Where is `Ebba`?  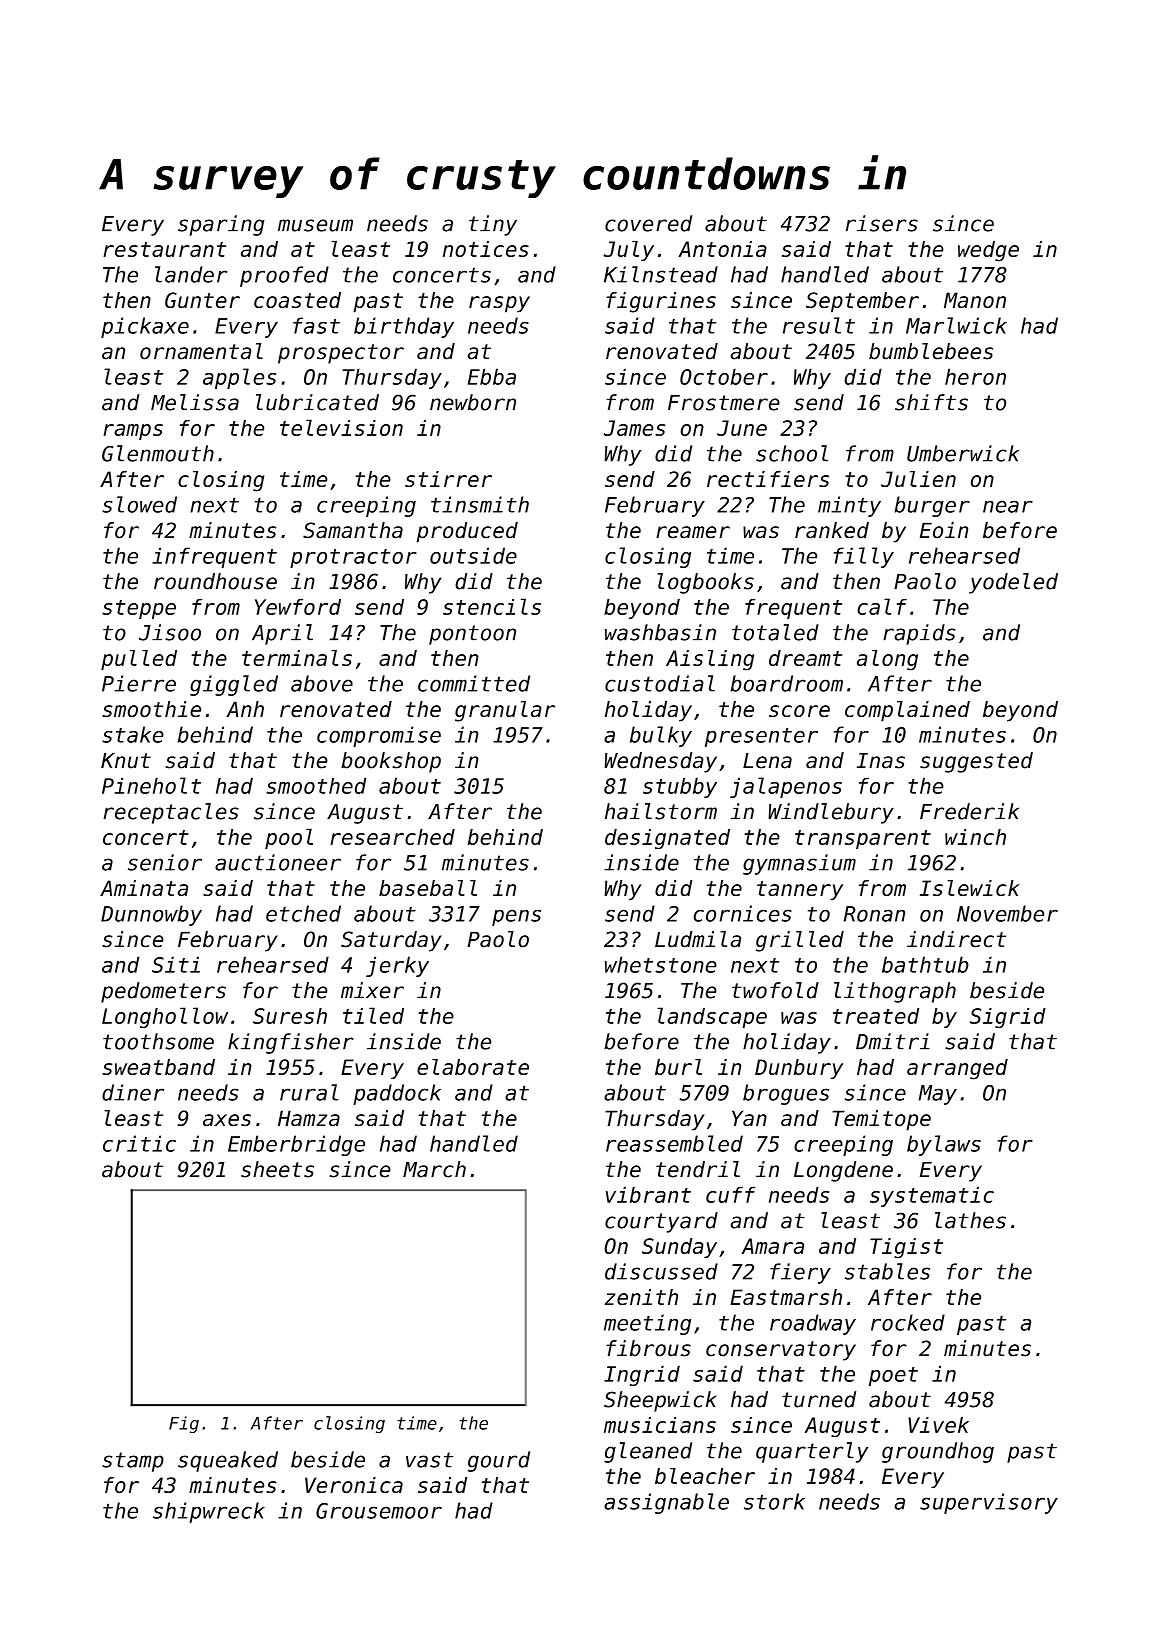 Ebba is located at coordinates (492, 376).
